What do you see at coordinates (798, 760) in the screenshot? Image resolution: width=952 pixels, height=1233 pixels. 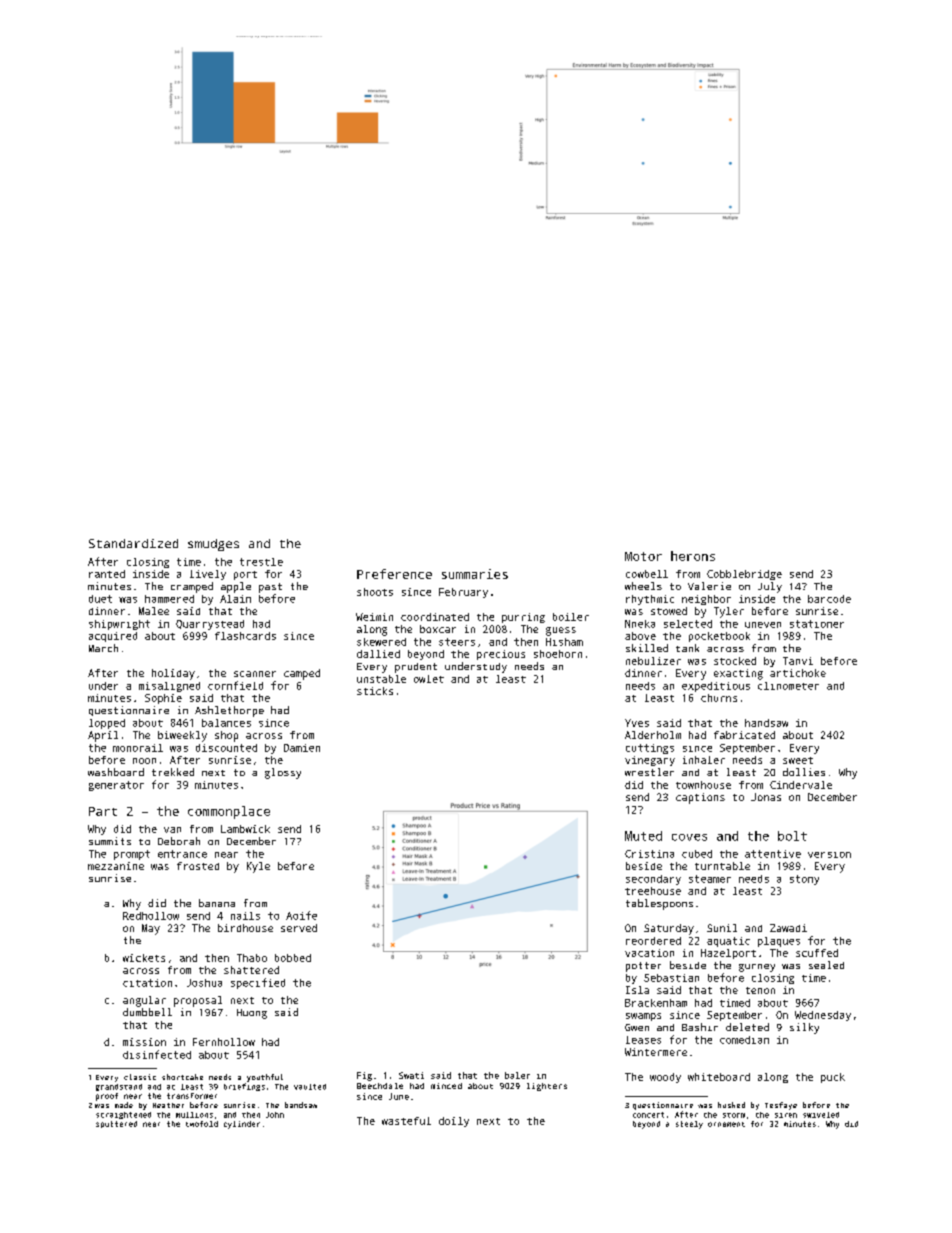 I see `sweet` at bounding box center [798, 760].
